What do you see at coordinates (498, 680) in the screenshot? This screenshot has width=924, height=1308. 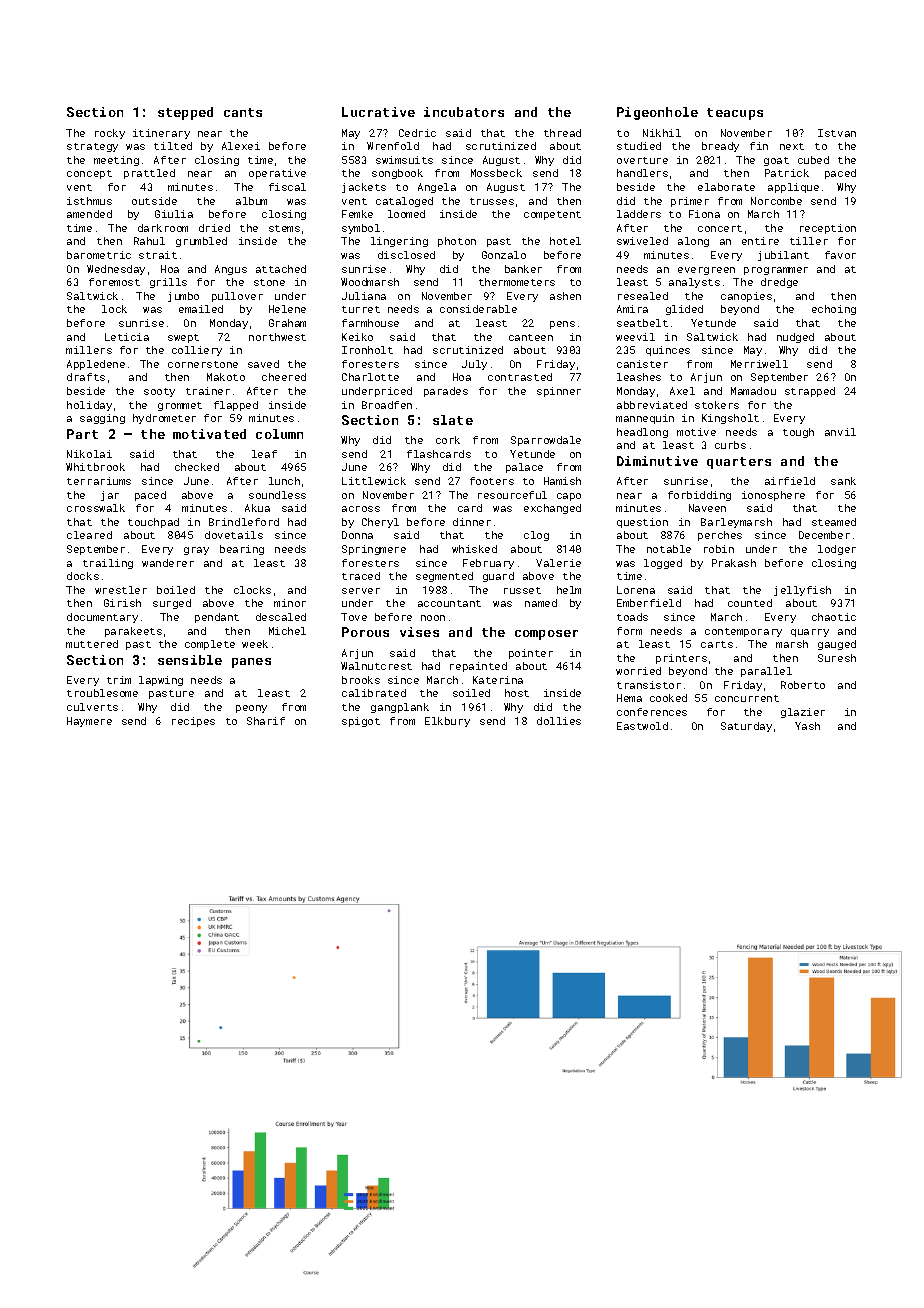 I see `Katerina` at bounding box center [498, 680].
